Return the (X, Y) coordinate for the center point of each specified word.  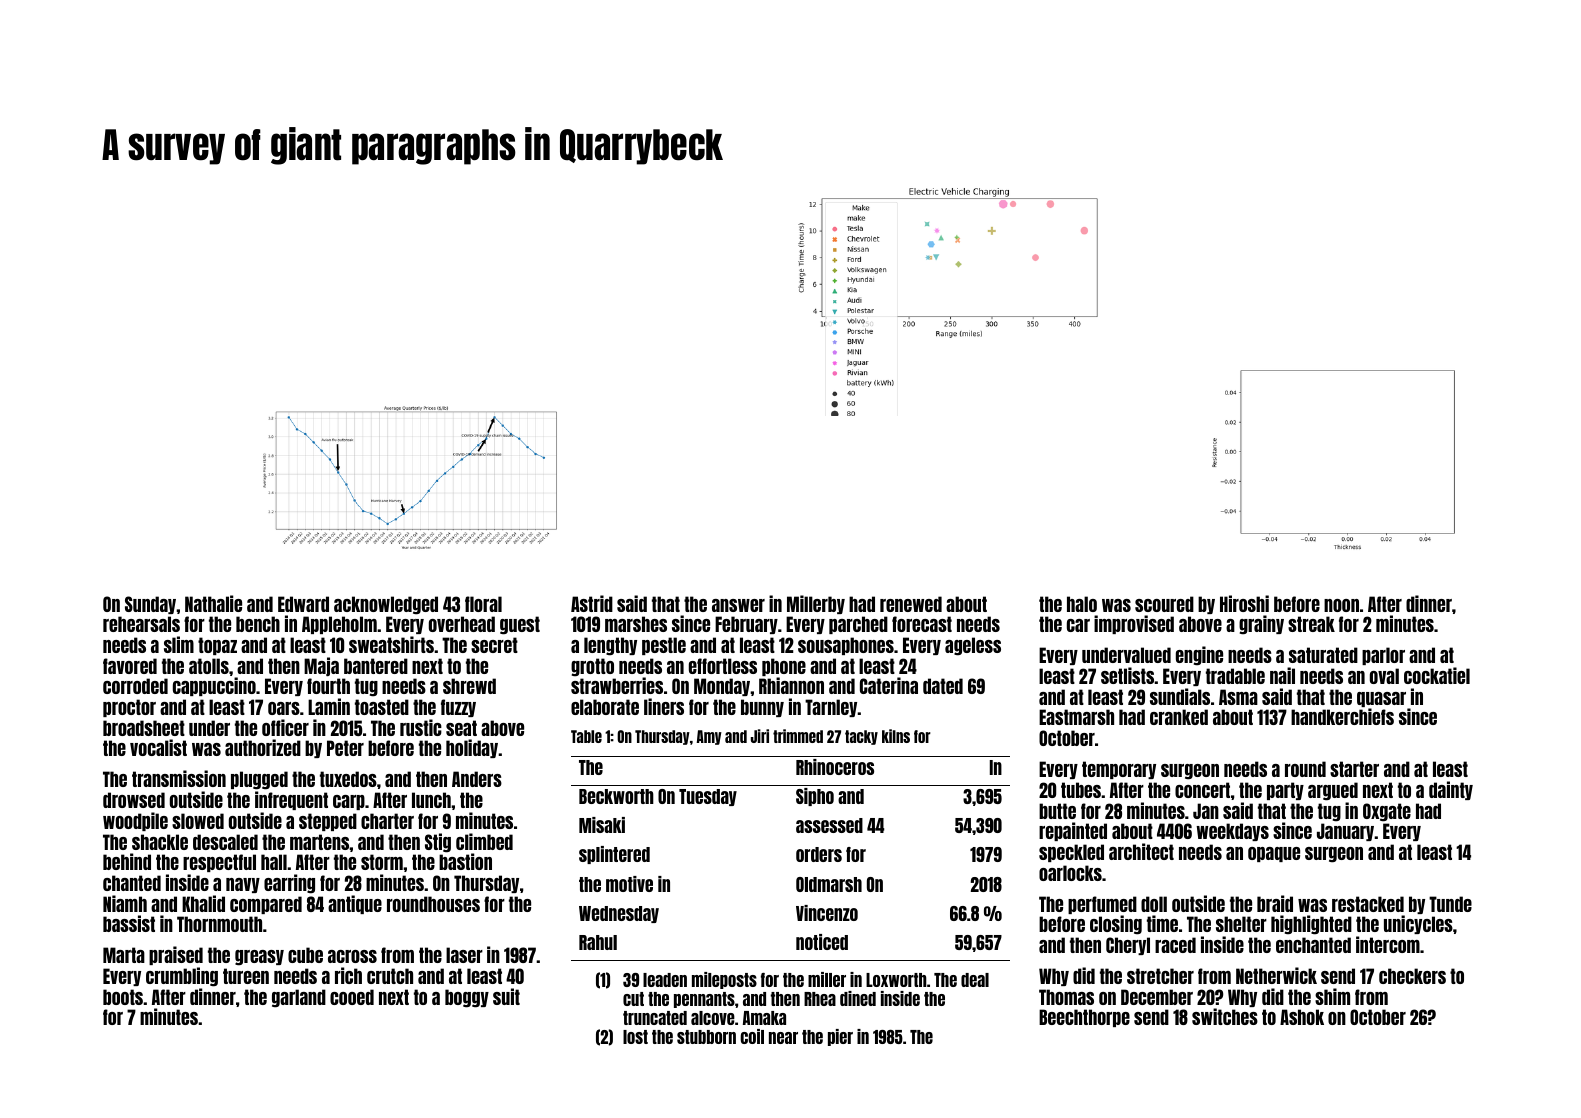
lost (635, 1037)
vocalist (158, 747)
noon (1341, 605)
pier (840, 1037)
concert (1202, 790)
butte (1057, 811)
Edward (303, 604)
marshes (636, 624)
